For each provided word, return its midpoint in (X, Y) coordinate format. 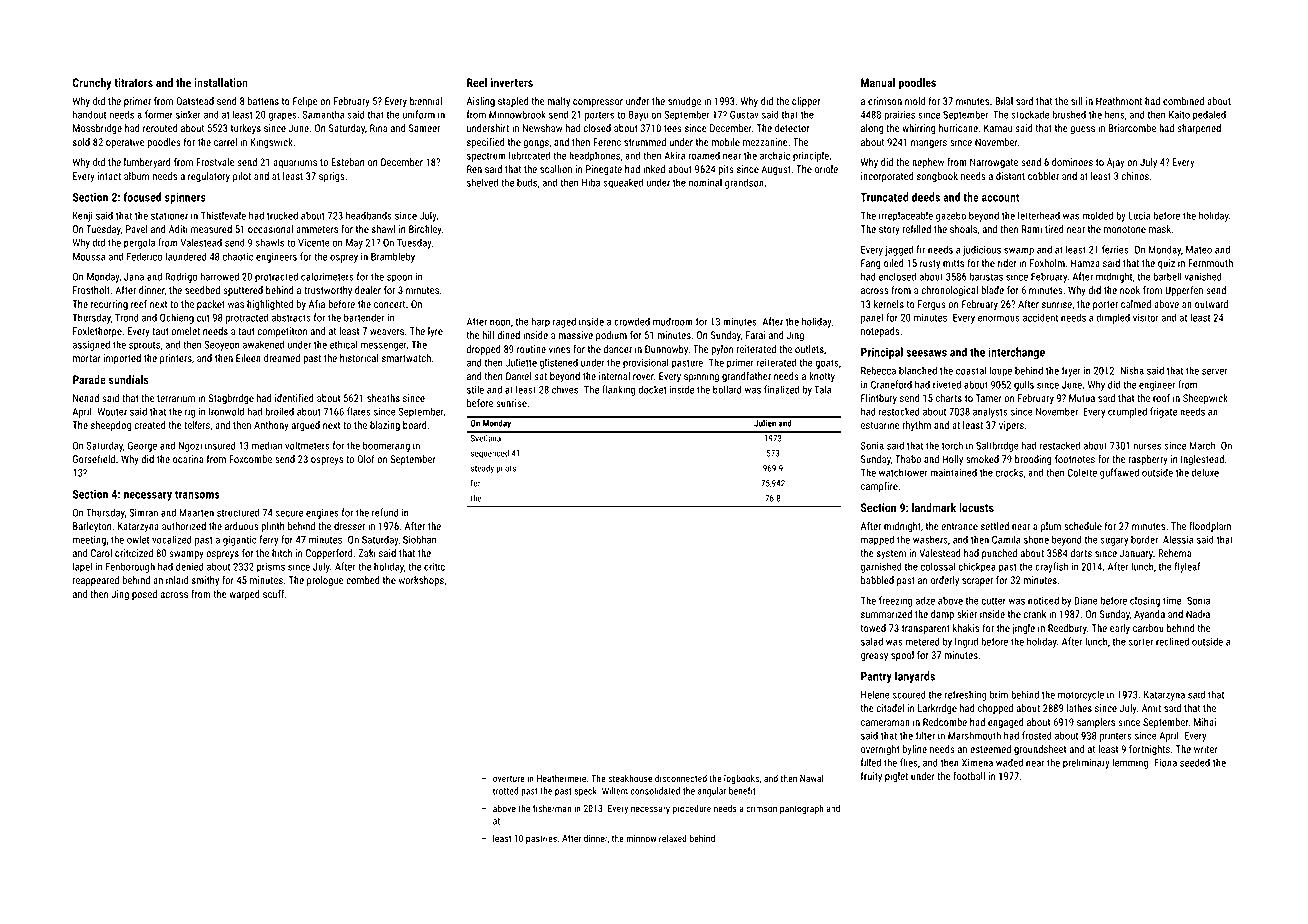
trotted (505, 791)
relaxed (673, 838)
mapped (877, 540)
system (891, 554)
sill (1077, 101)
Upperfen (1184, 291)
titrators (133, 82)
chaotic (238, 256)
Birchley (425, 230)
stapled (513, 102)
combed (363, 580)
